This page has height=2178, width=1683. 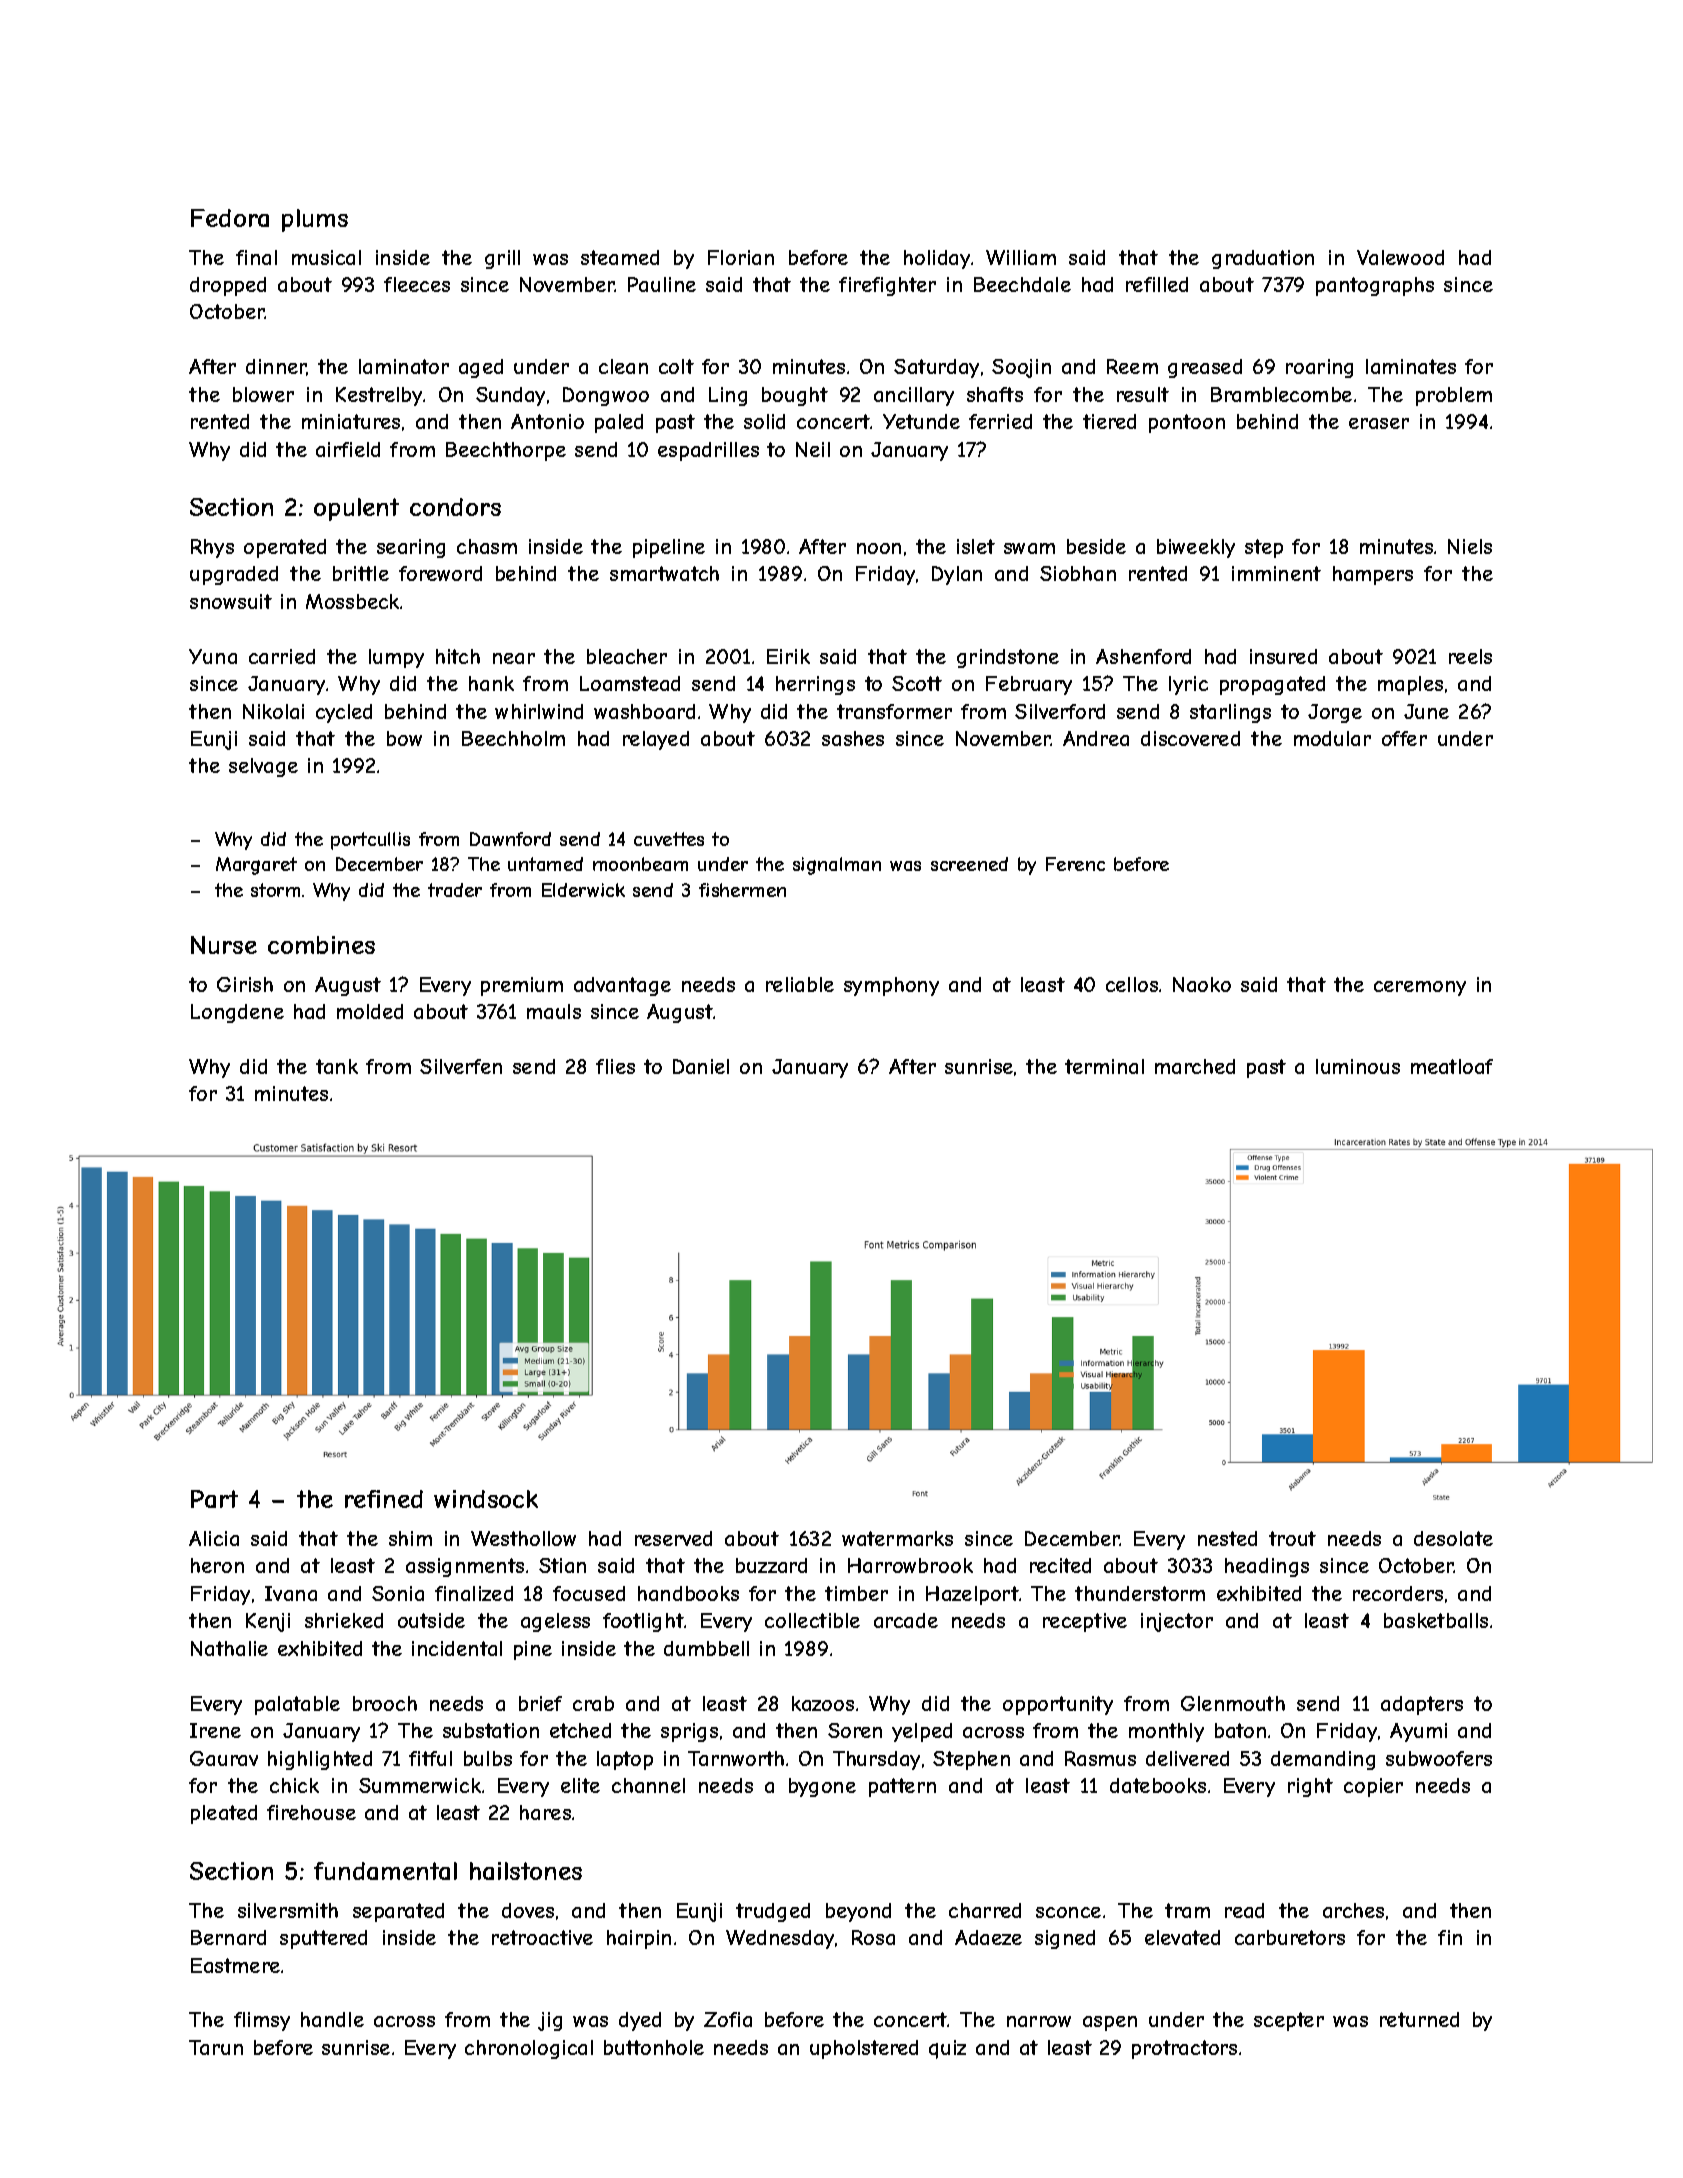 What do you see at coordinates (812, 1620) in the page?
I see `collectible` at bounding box center [812, 1620].
